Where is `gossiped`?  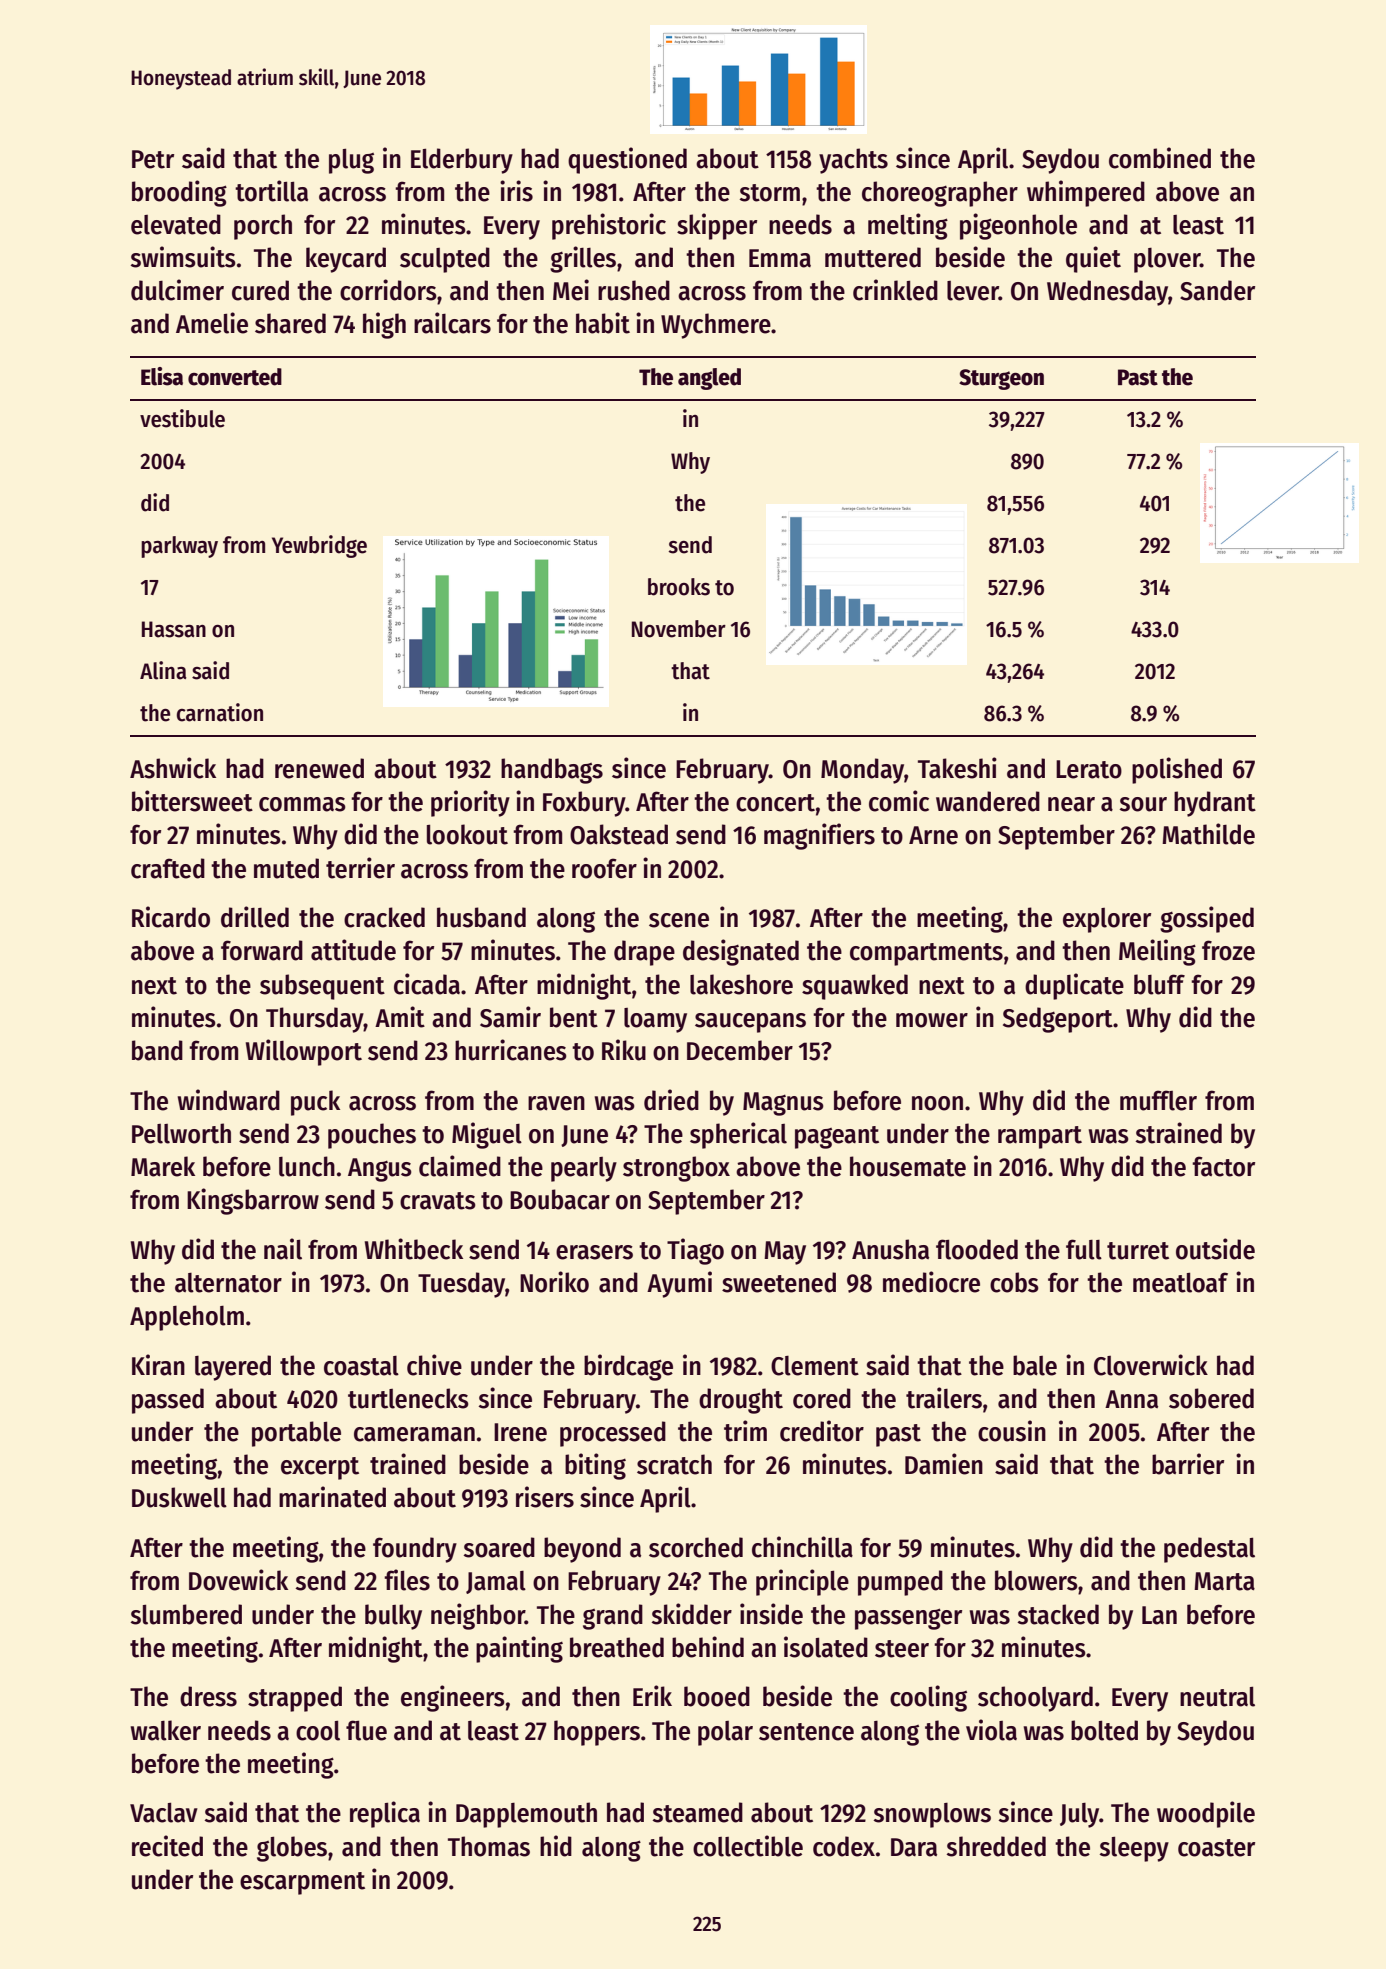
gossiped is located at coordinates (1207, 919).
